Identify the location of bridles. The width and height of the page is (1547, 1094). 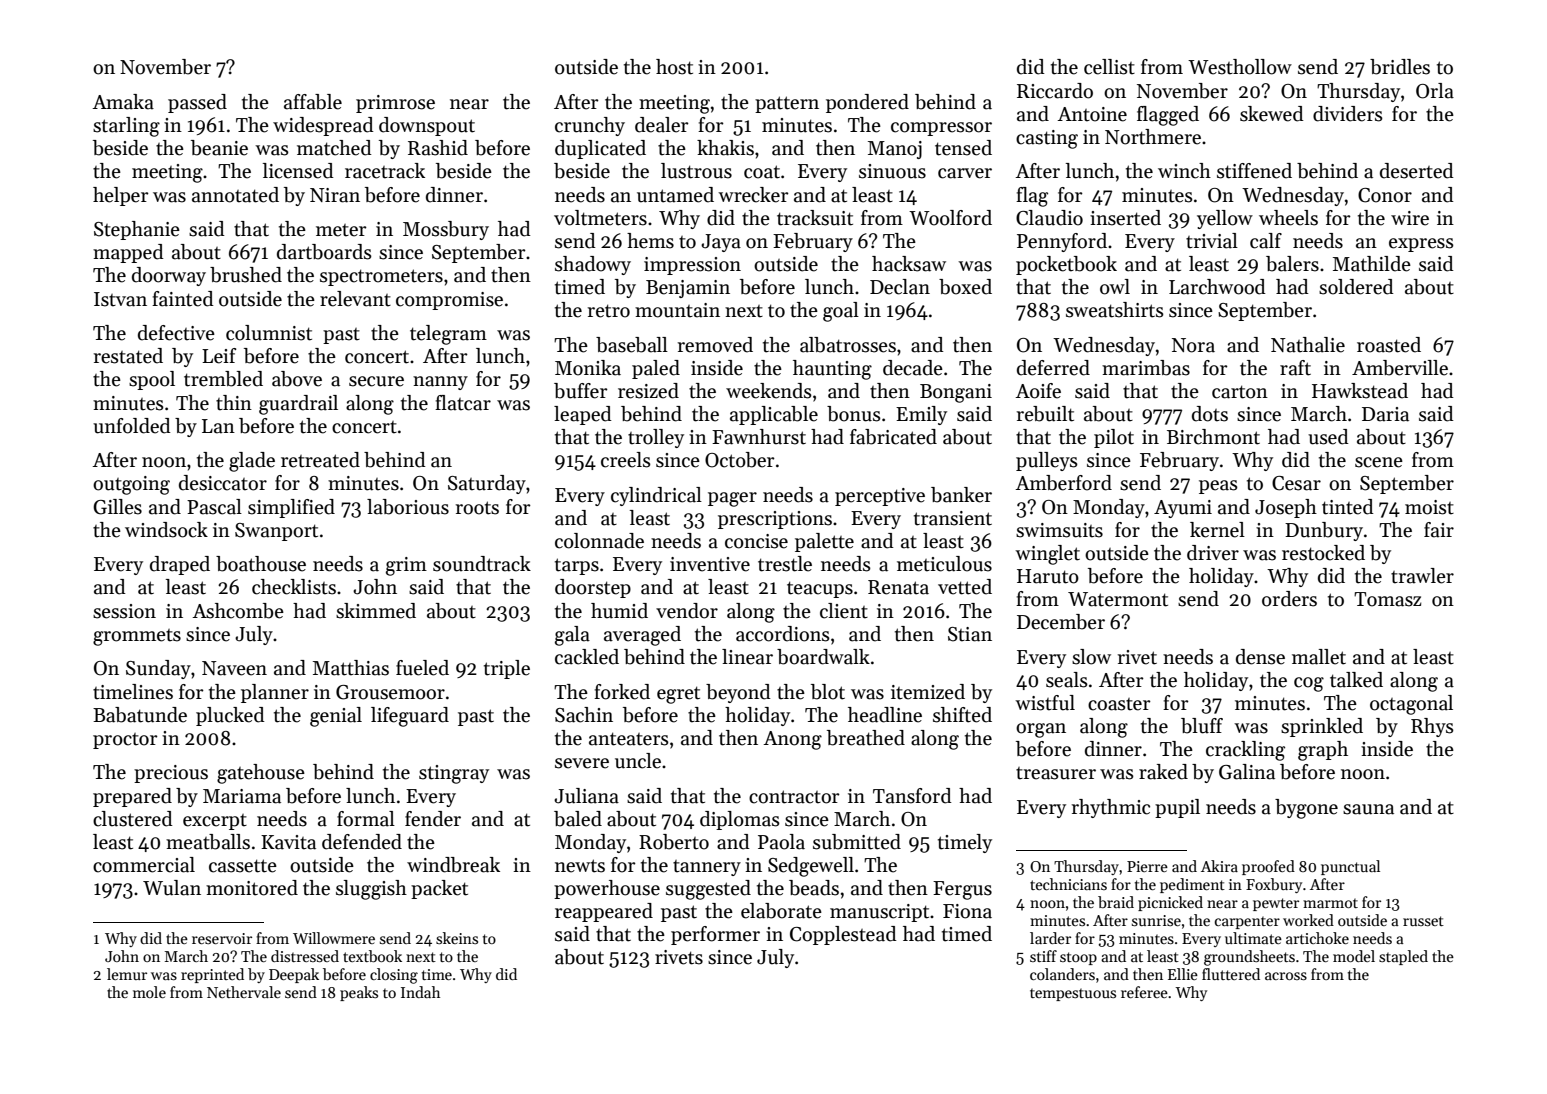
(1400, 67).
